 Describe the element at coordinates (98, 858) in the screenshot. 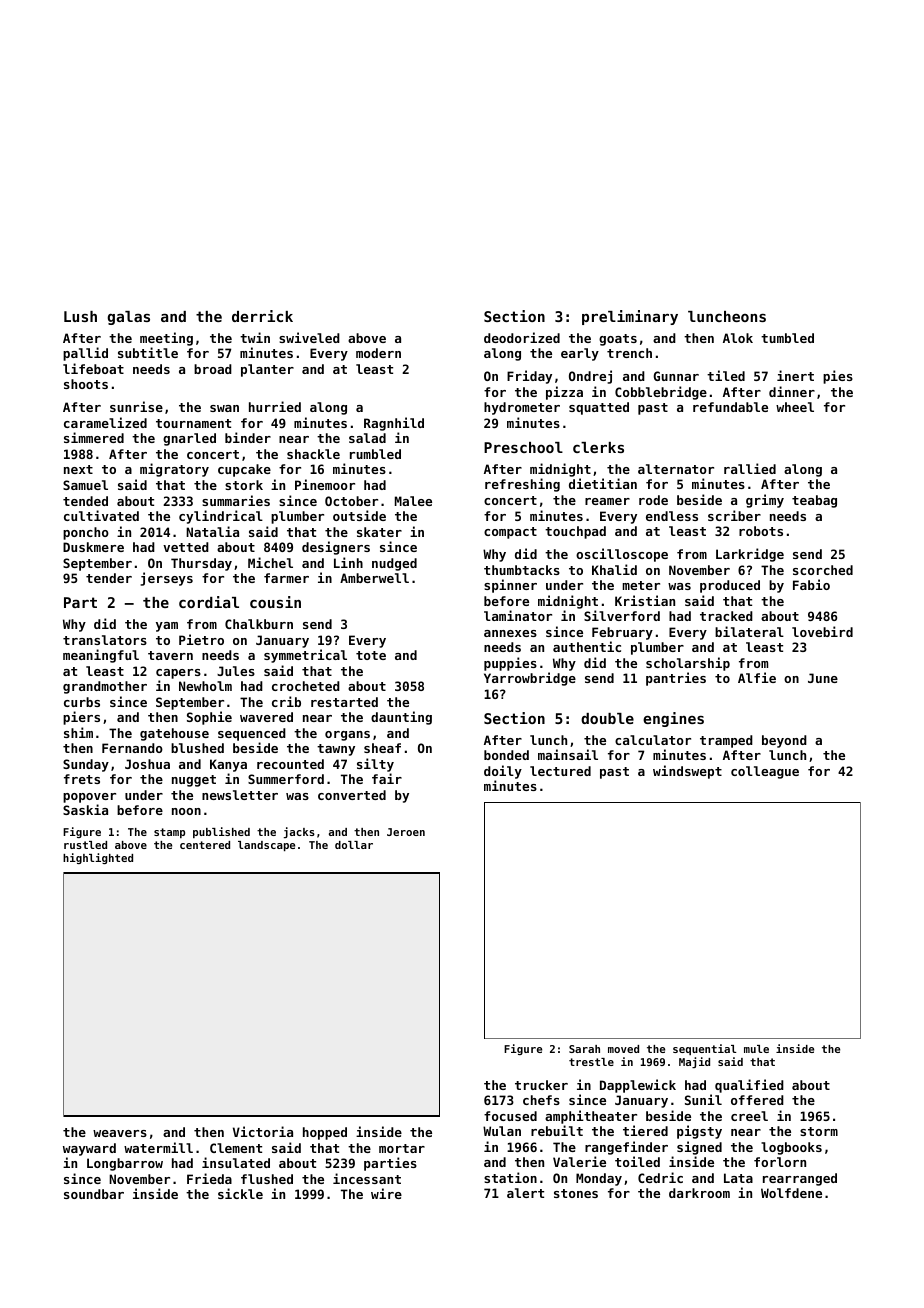

I see `highlighted` at that location.
